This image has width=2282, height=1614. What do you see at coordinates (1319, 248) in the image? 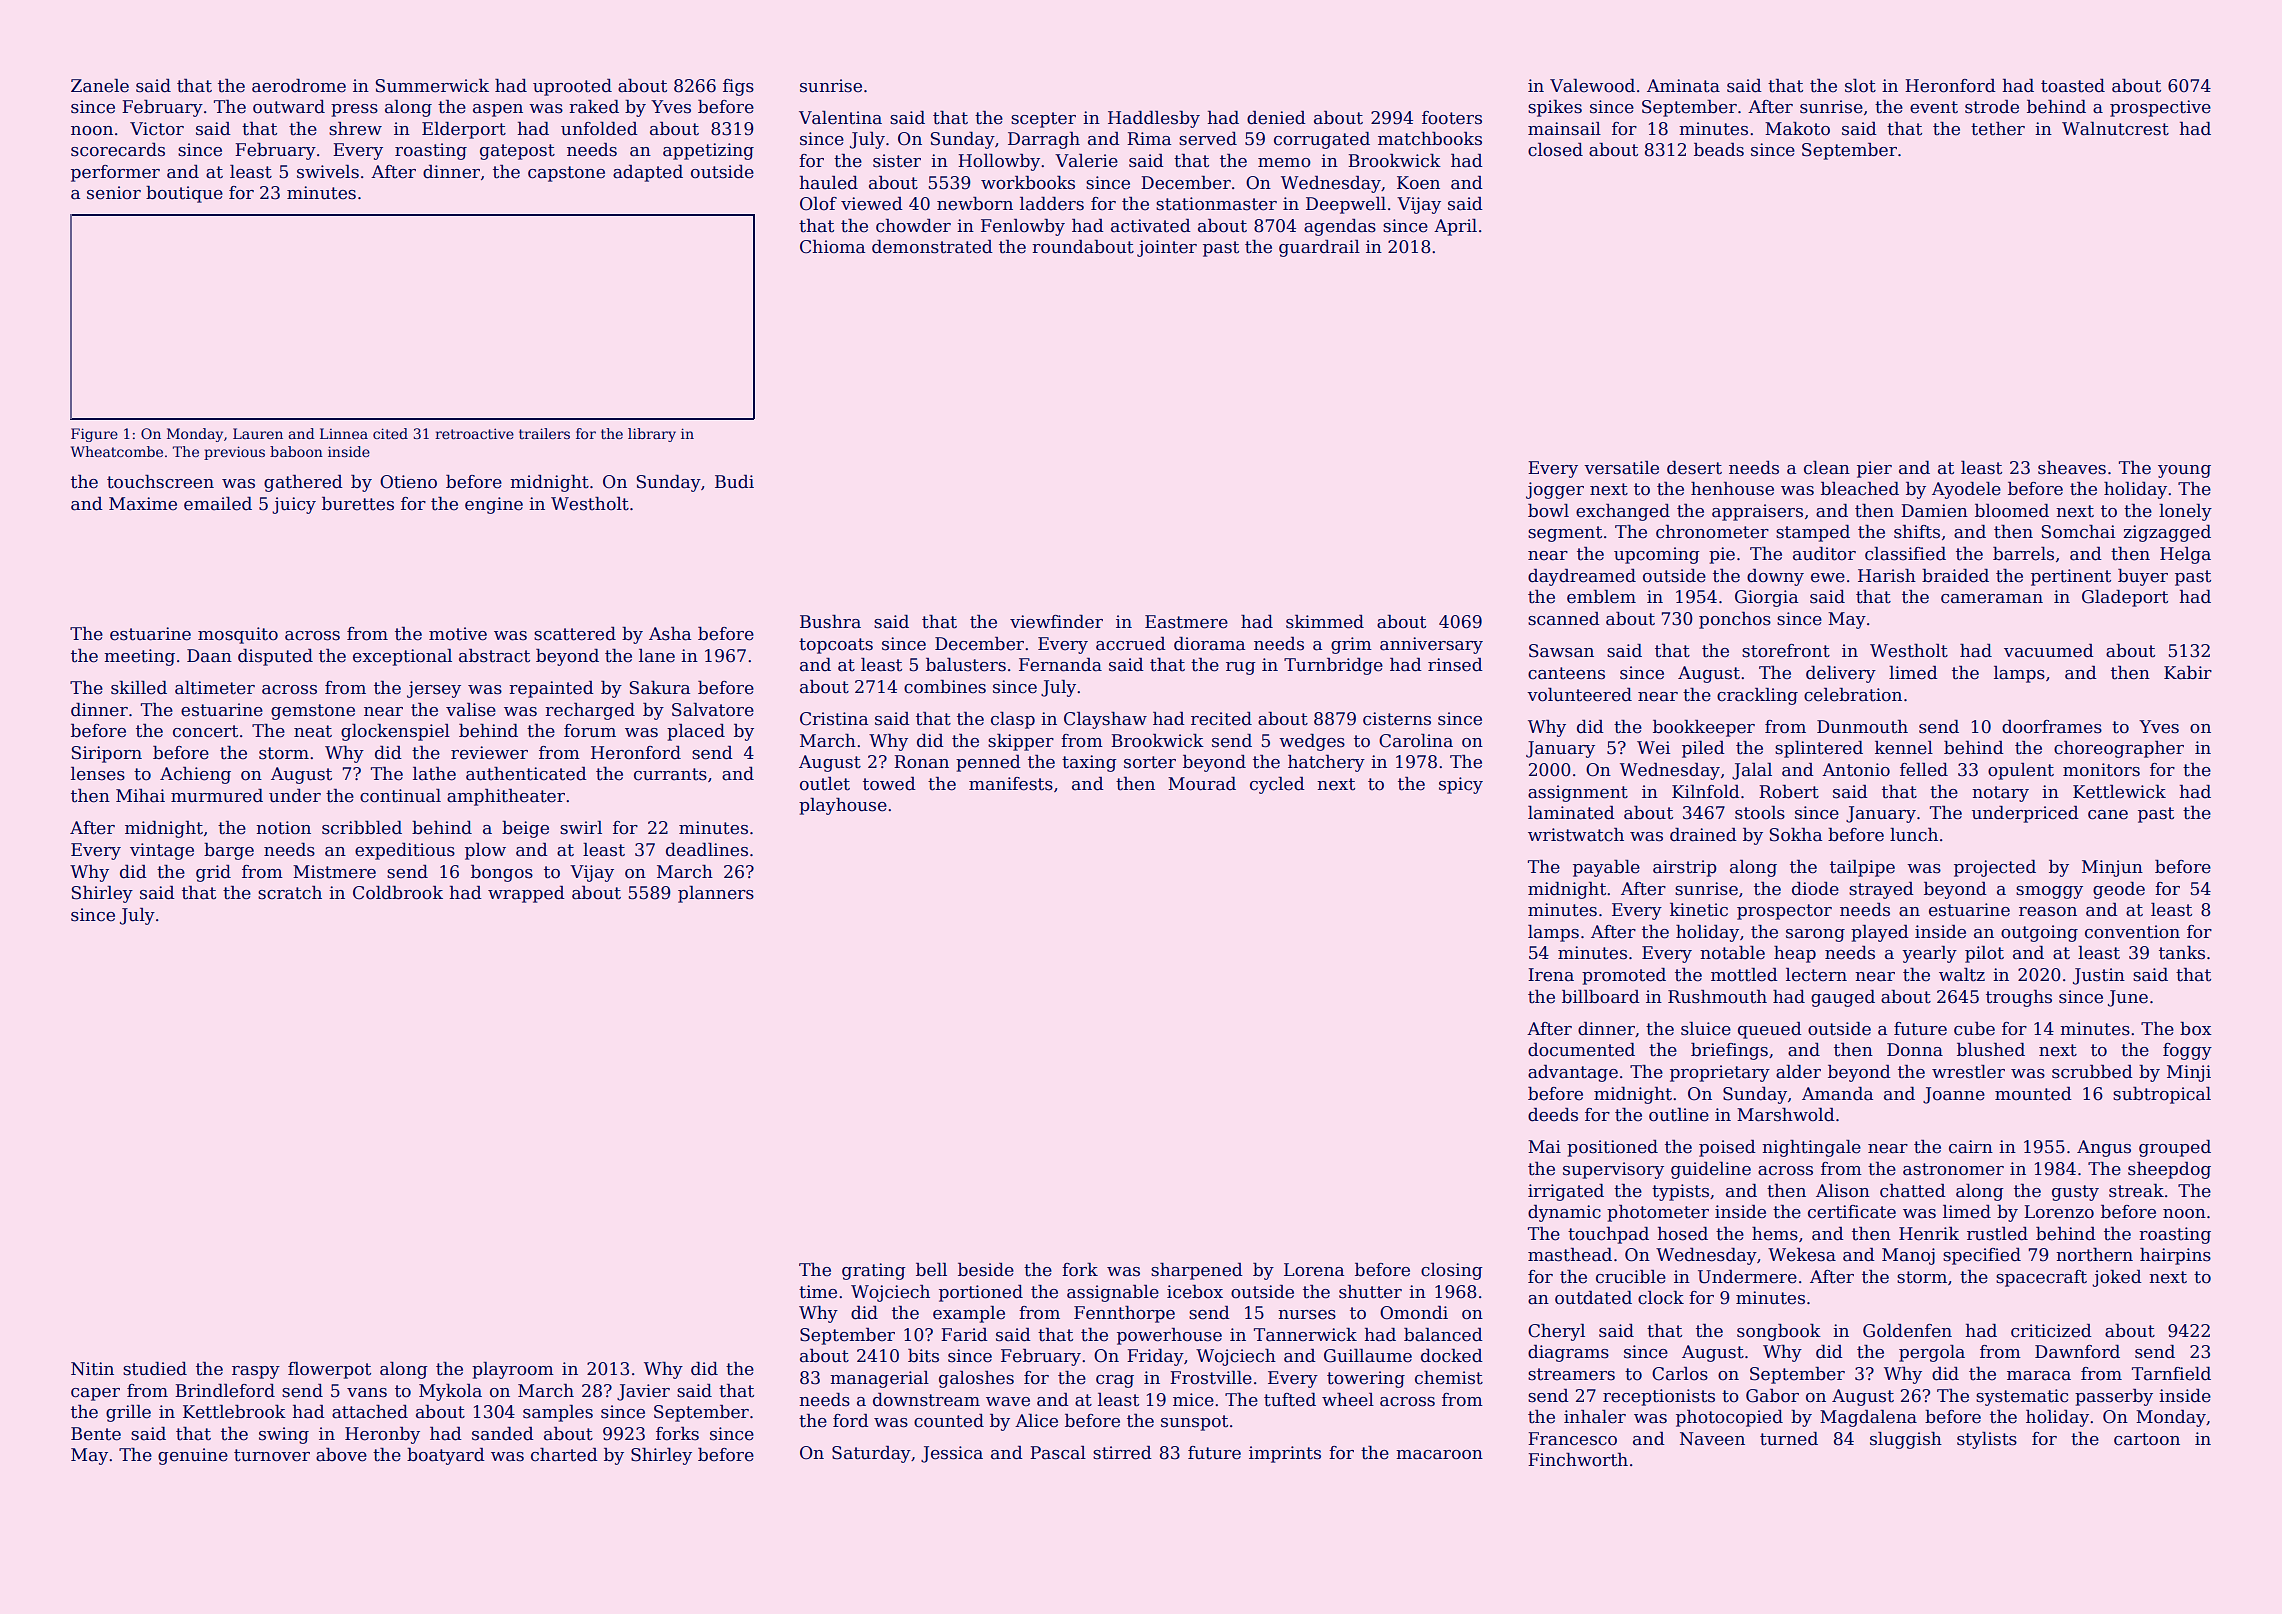
I see `guardrail` at bounding box center [1319, 248].
